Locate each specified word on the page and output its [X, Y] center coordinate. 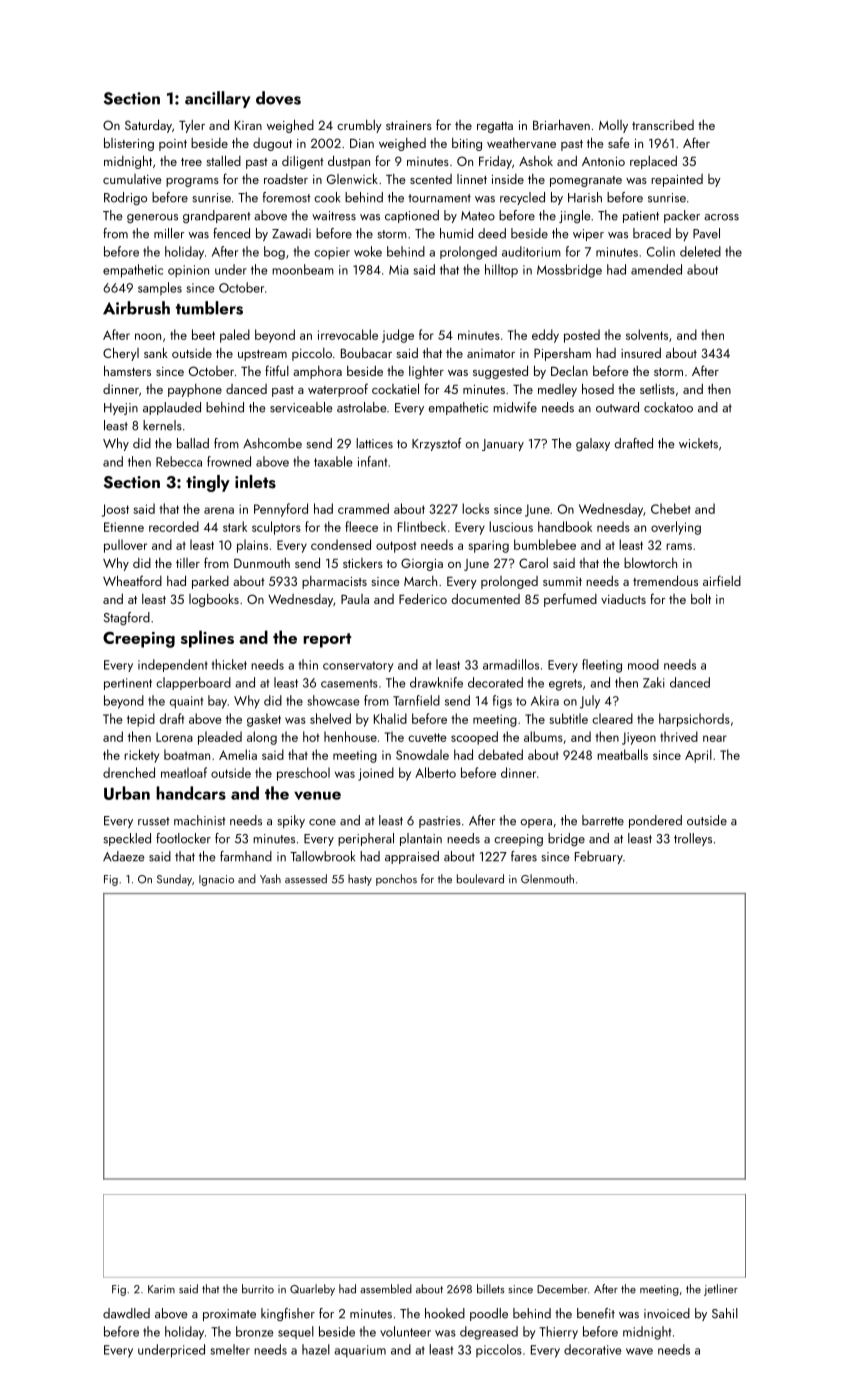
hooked [445, 1313]
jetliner [721, 1290]
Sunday [174, 880]
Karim [161, 1289]
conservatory [358, 666]
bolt [701, 598]
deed [492, 233]
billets [490, 1289]
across [721, 217]
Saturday [148, 126]
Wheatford [132, 580]
